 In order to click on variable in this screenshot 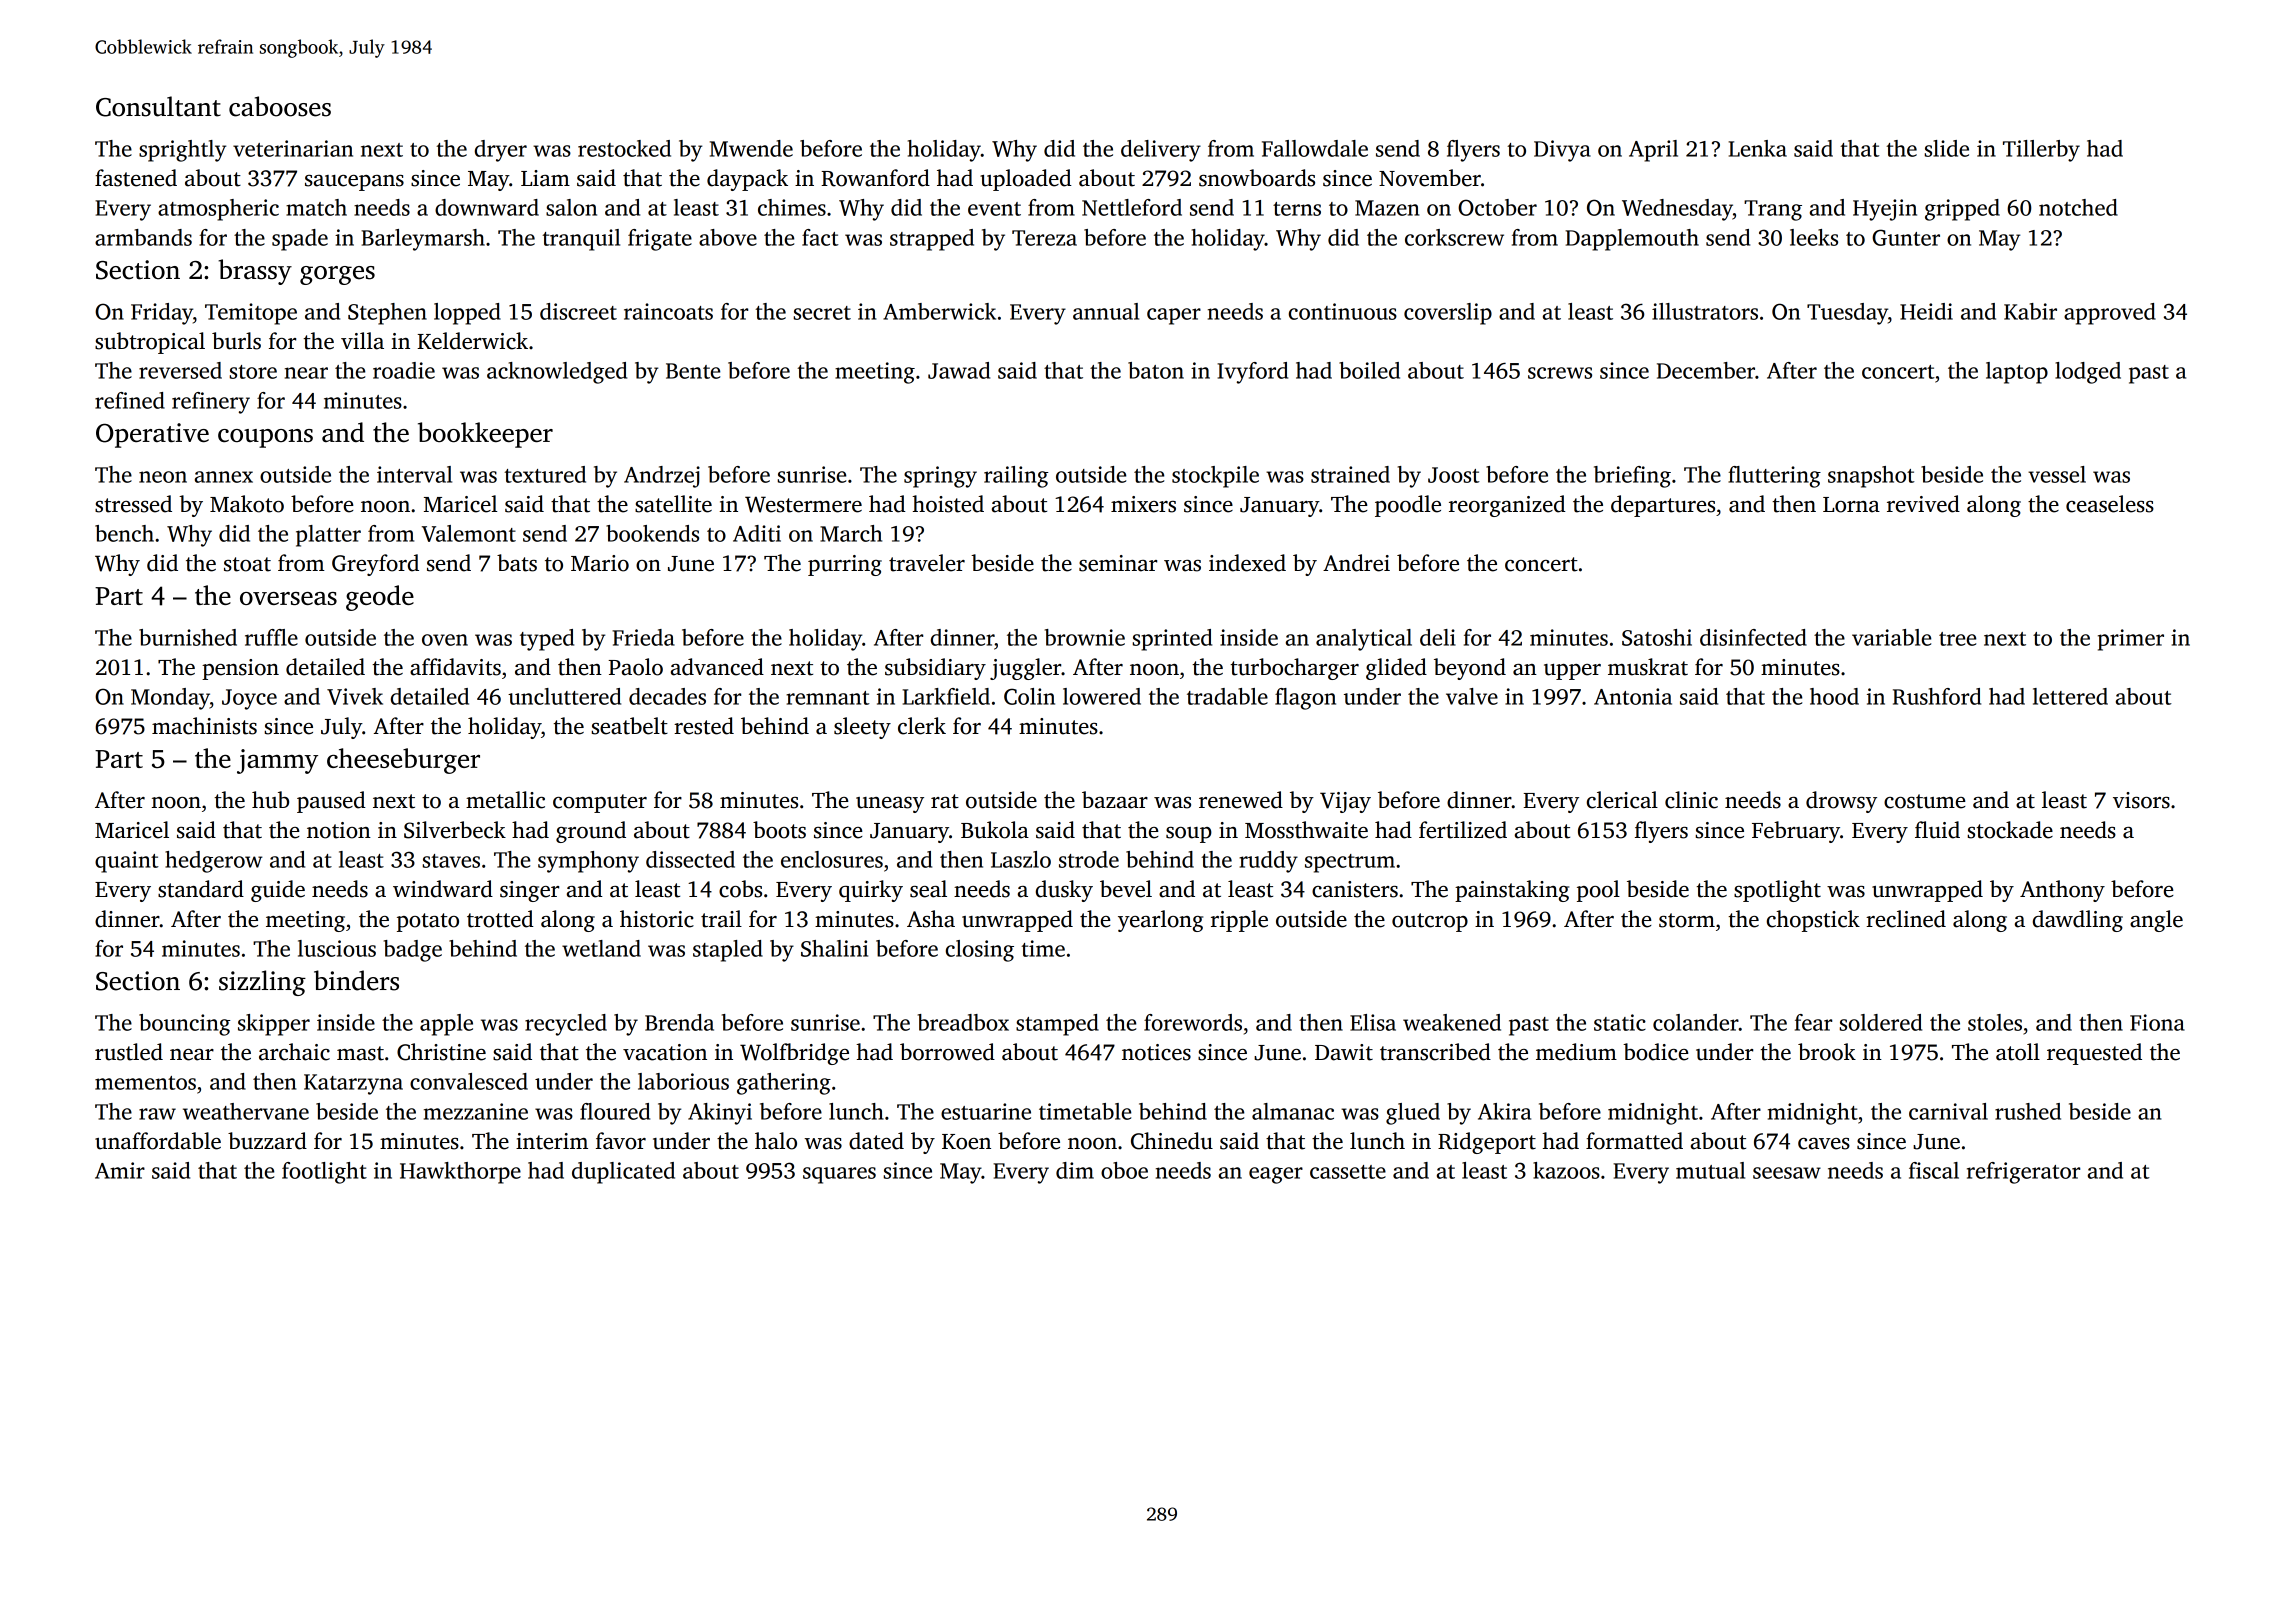, I will do `click(1891, 637)`.
